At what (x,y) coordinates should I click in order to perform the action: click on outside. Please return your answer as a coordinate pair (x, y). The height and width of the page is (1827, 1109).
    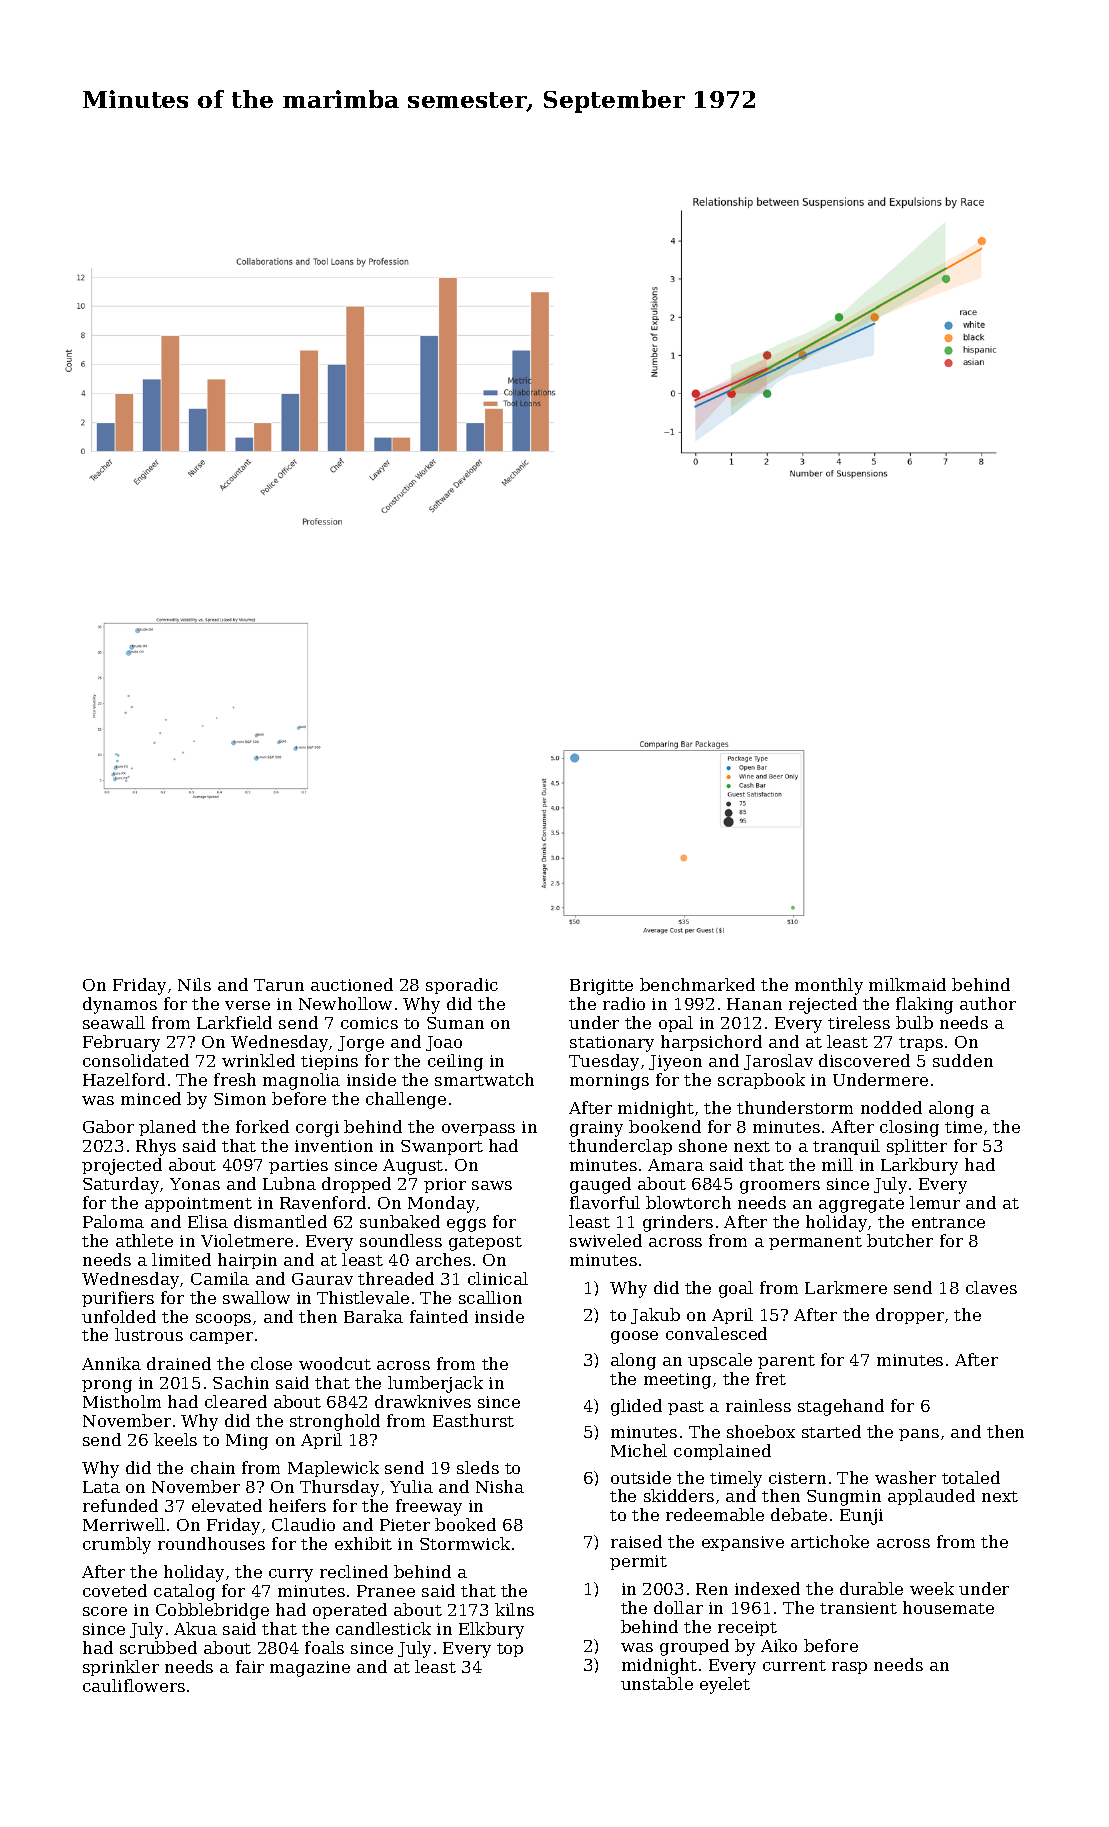
    Looking at the image, I should click on (641, 1477).
